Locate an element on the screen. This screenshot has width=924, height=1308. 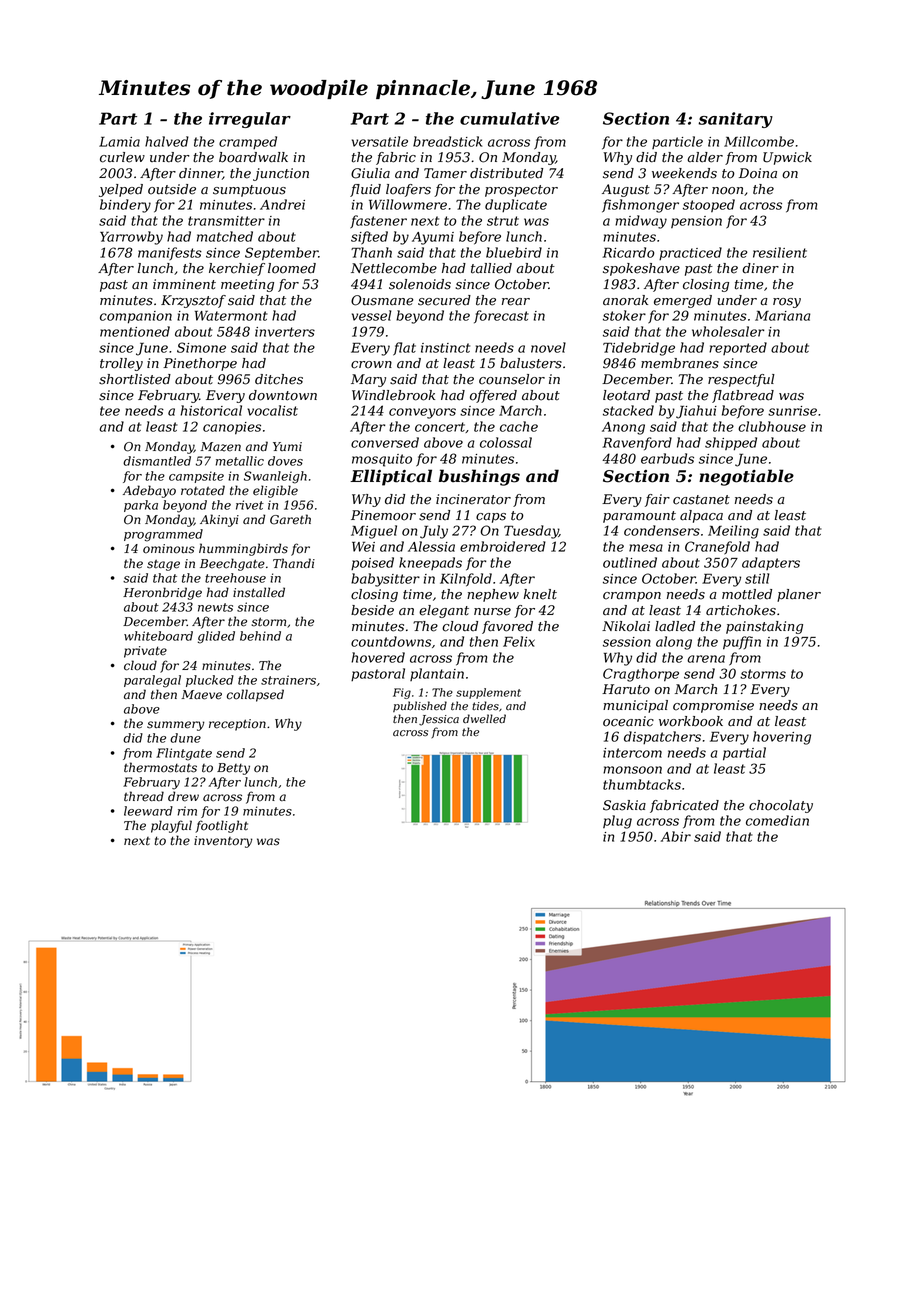
Simone is located at coordinates (201, 347).
